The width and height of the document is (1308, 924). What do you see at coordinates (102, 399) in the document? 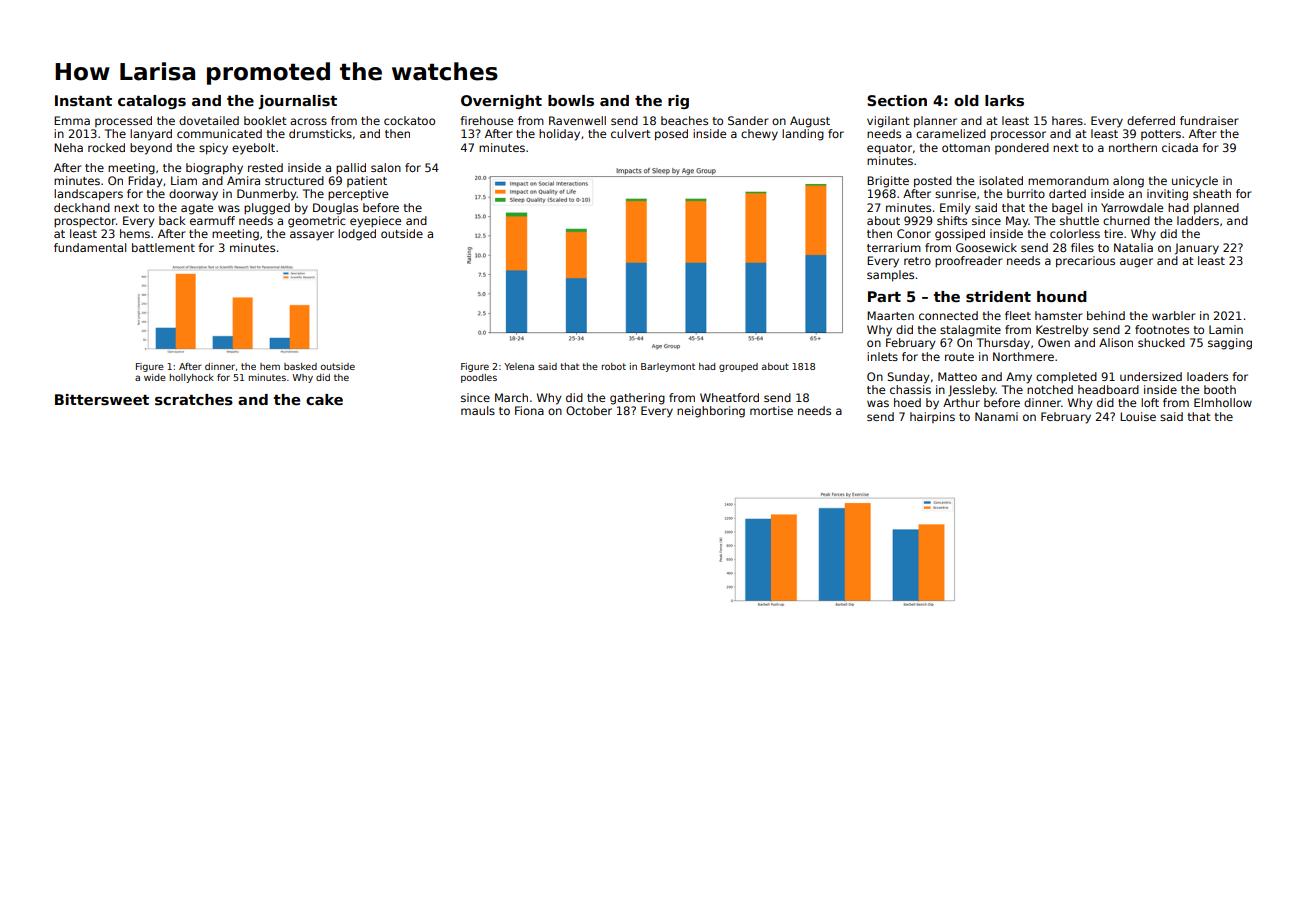
I see `Bittersweet` at bounding box center [102, 399].
